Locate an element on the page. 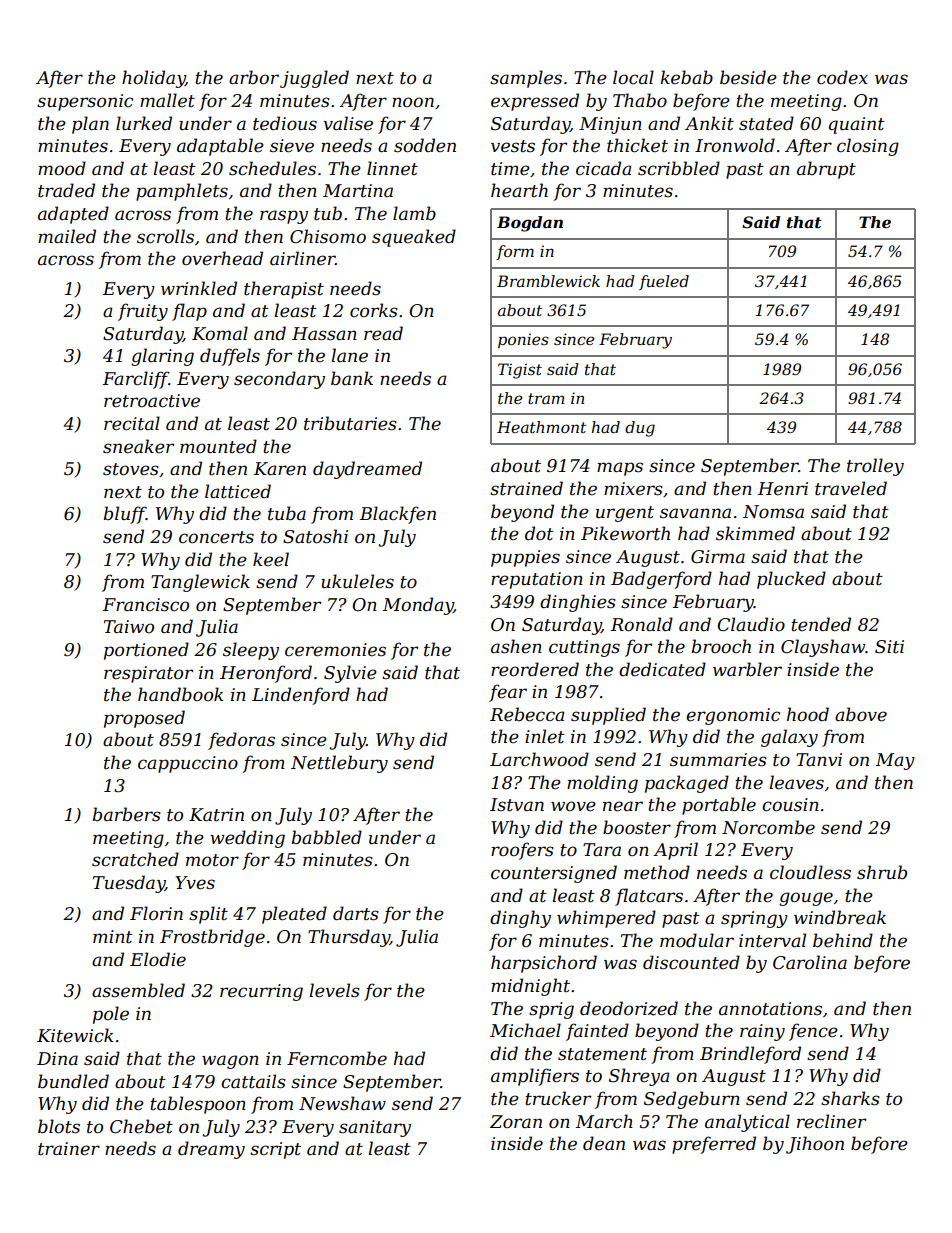  maps is located at coordinates (620, 469).
